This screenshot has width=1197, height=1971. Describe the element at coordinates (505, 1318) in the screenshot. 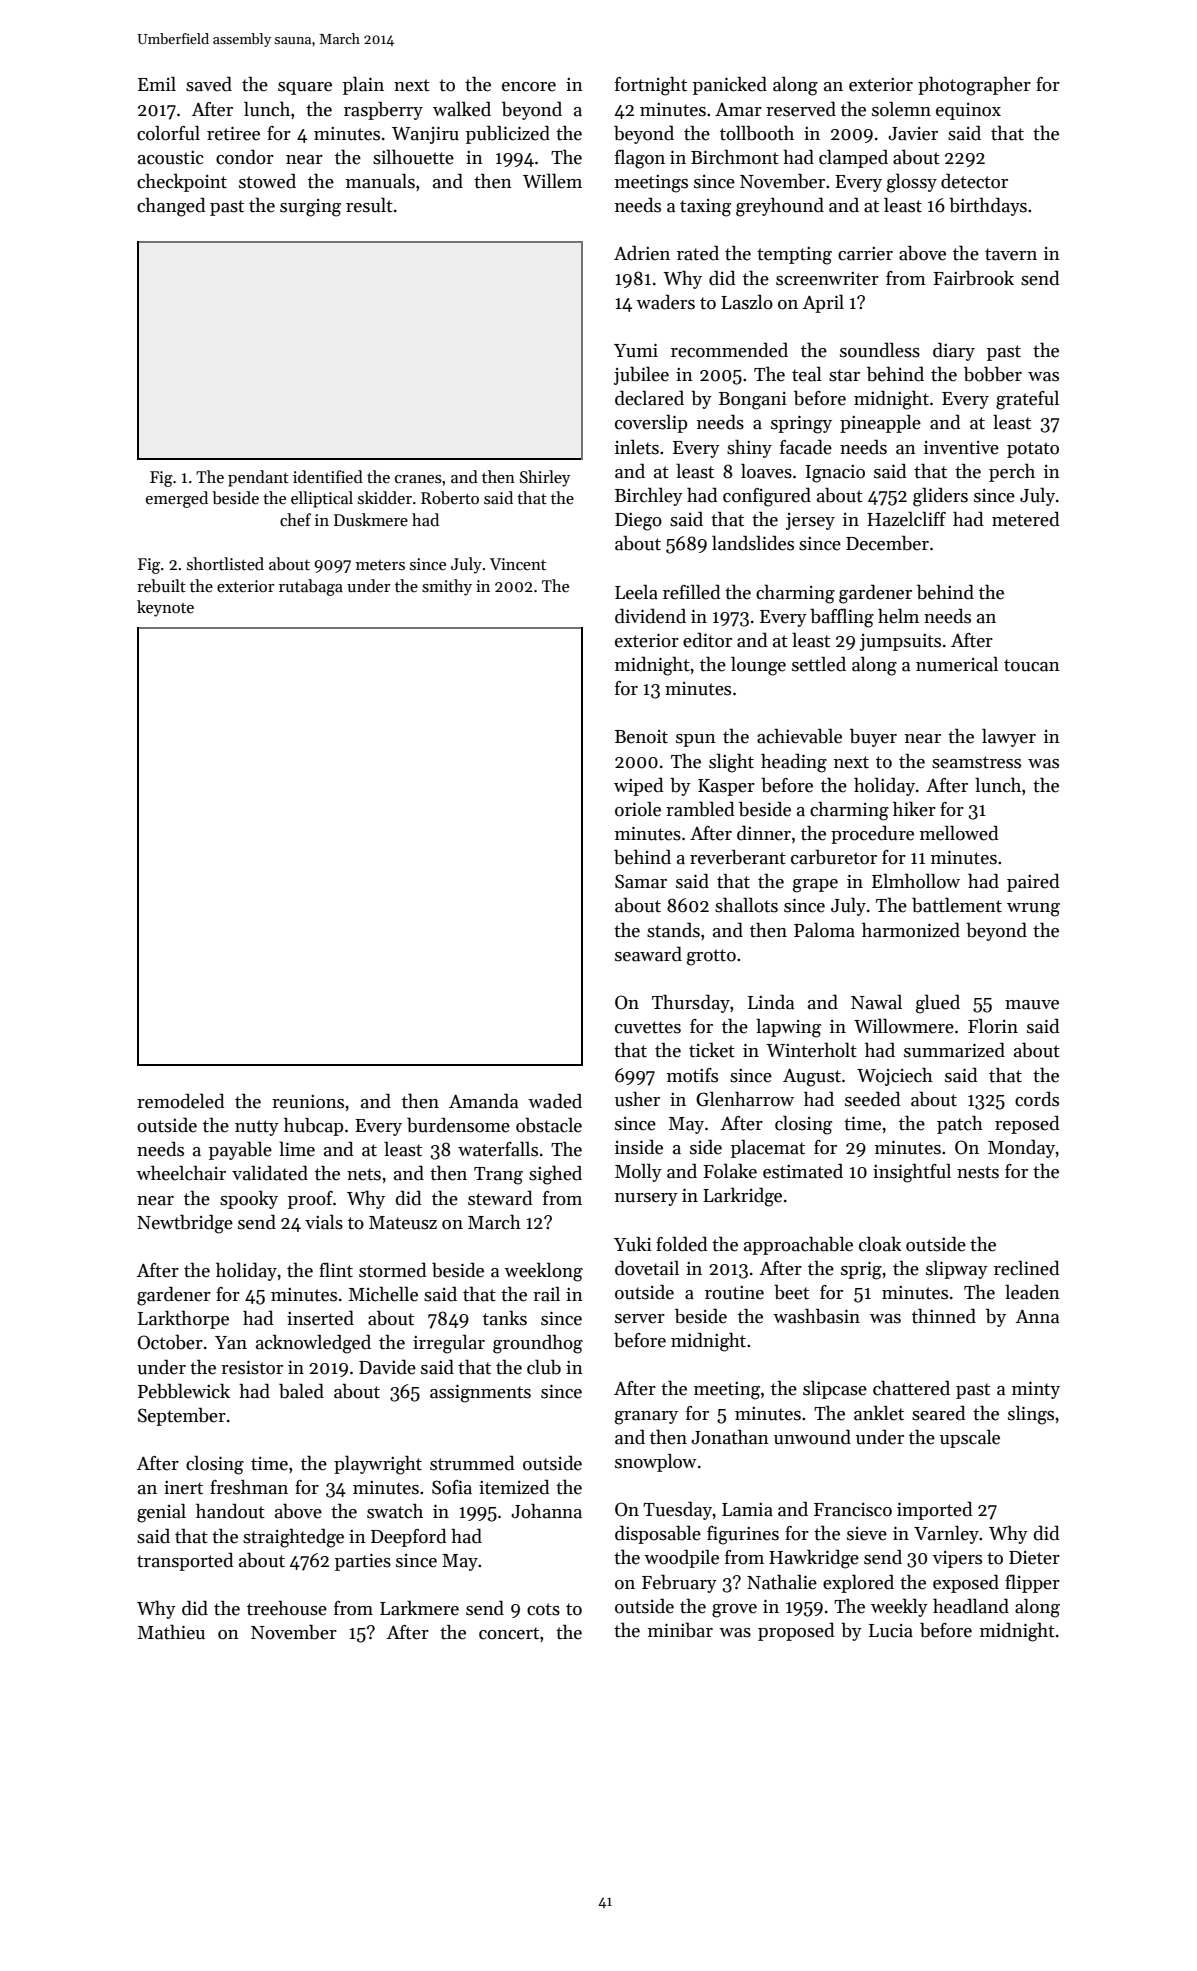

I see `tanks` at that location.
